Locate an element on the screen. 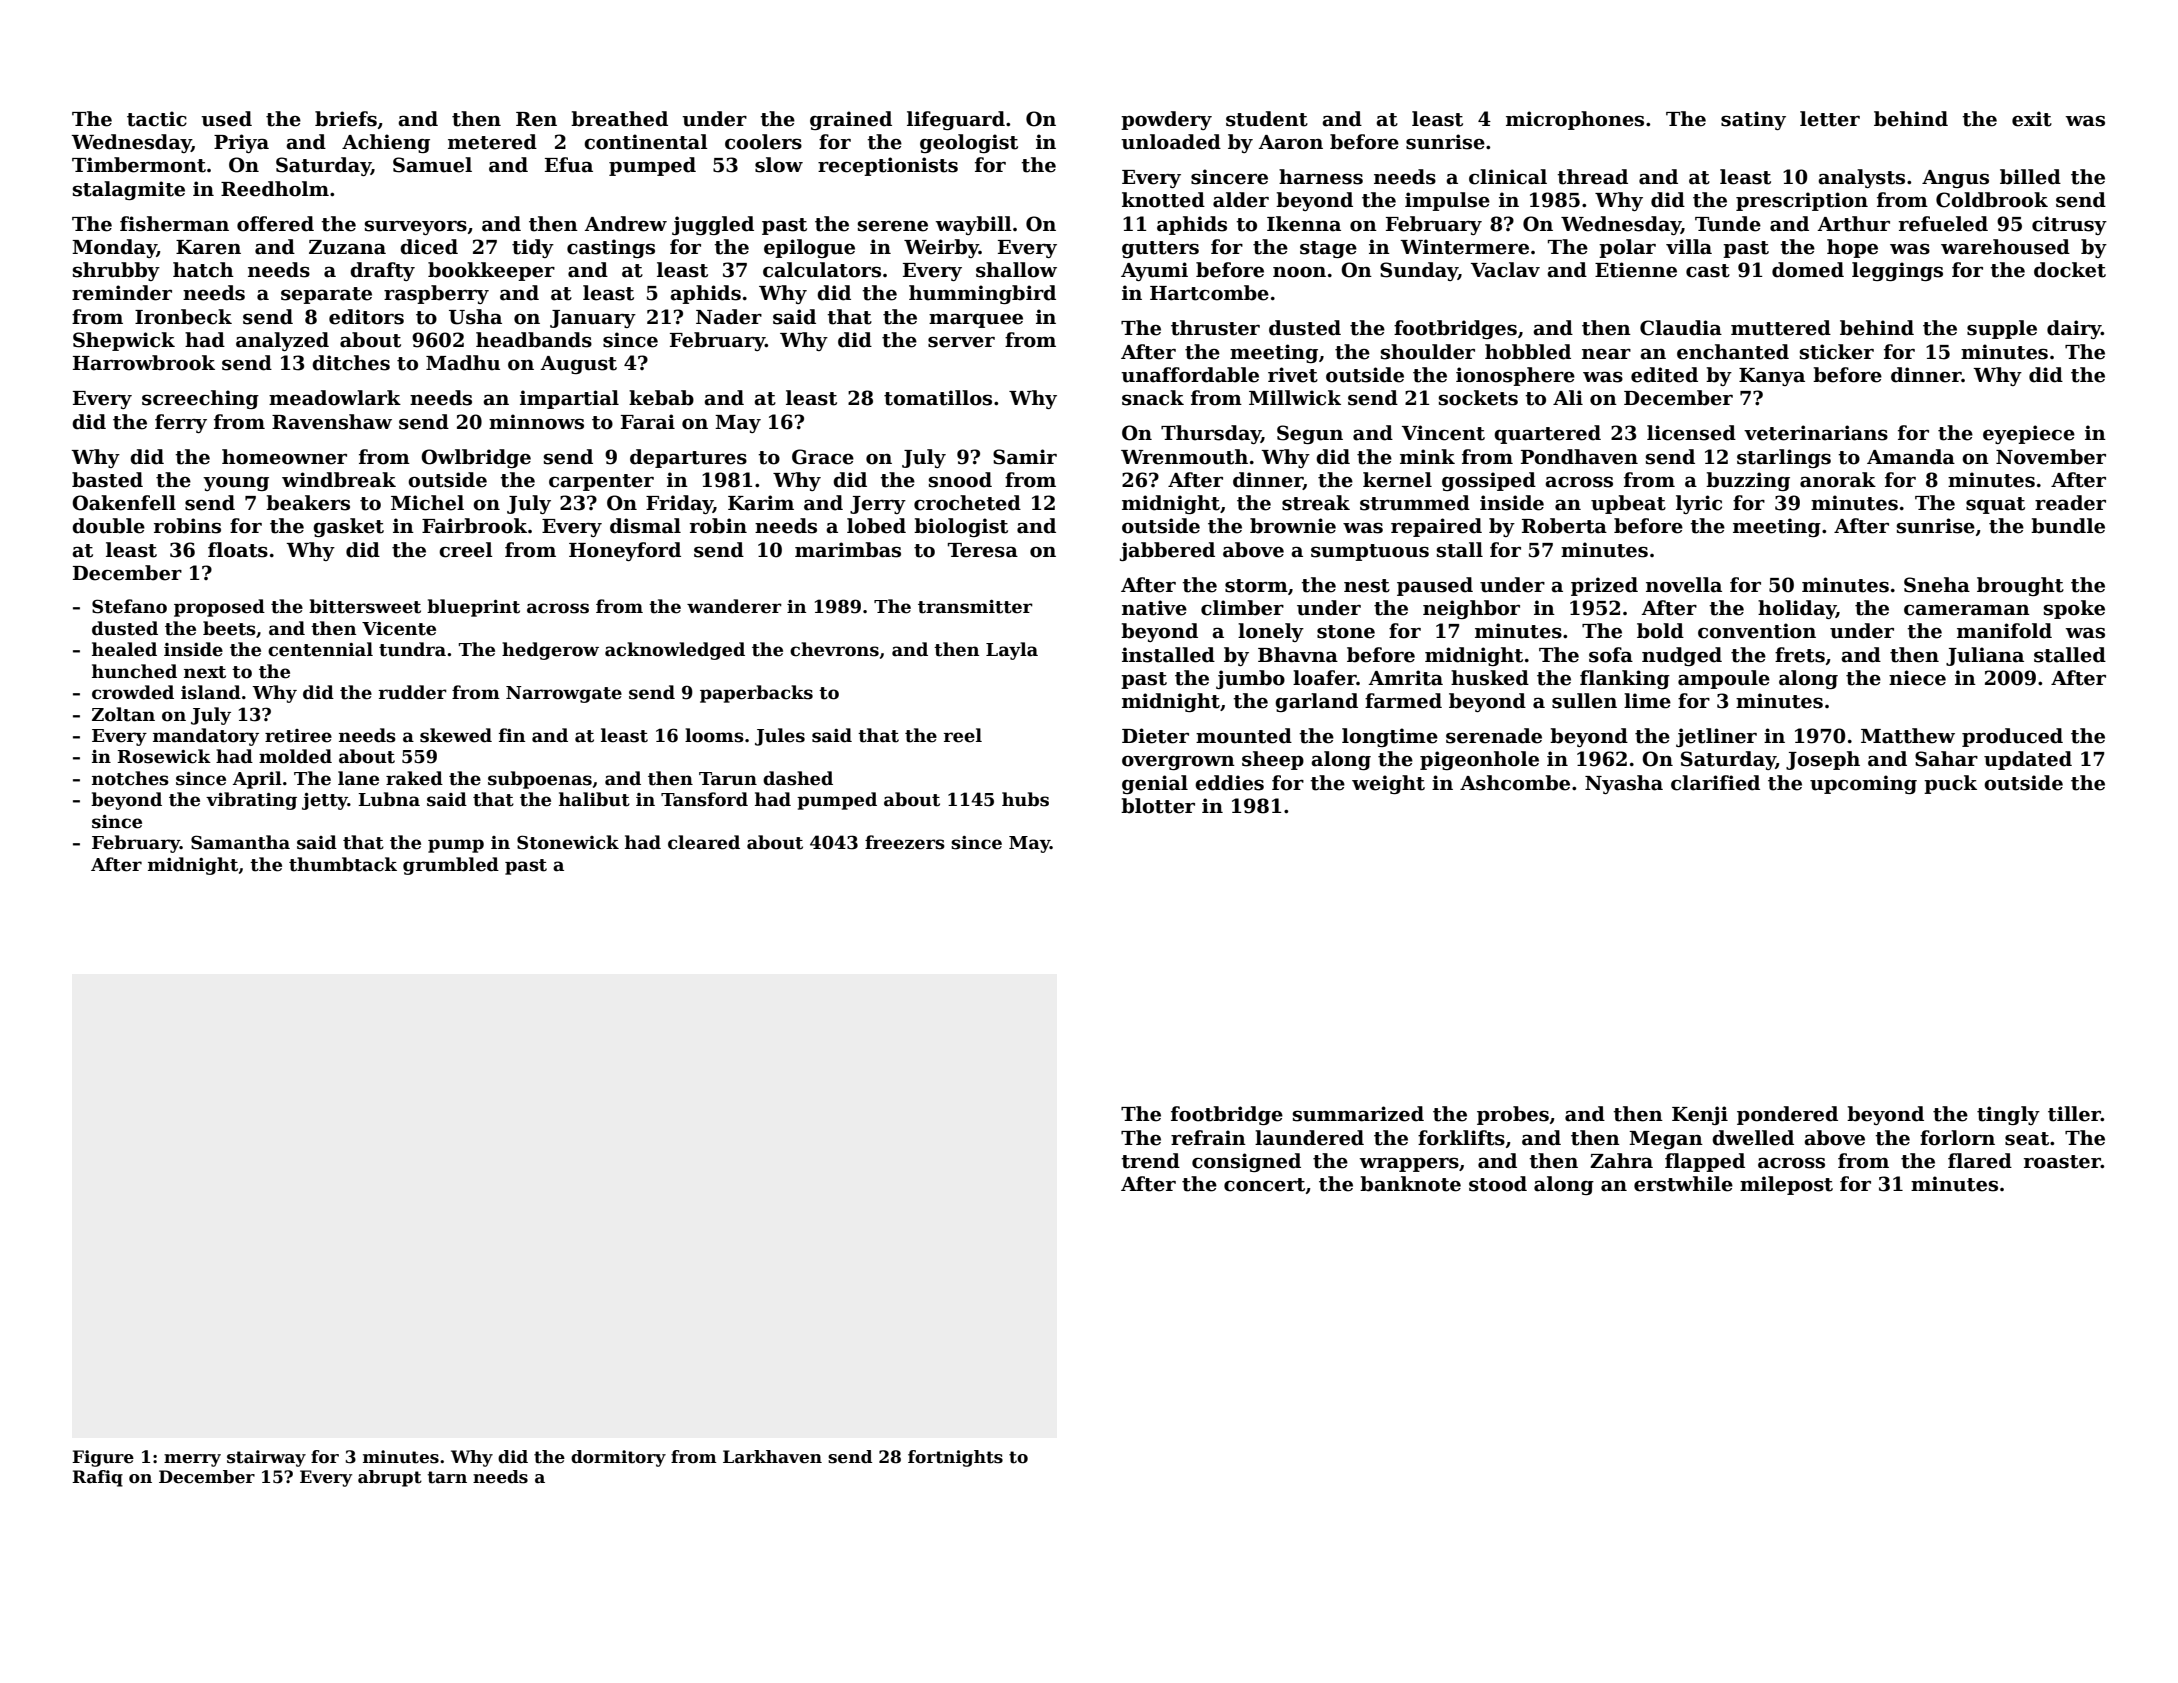 This screenshot has height=1683, width=2178. slow is located at coordinates (779, 165).
